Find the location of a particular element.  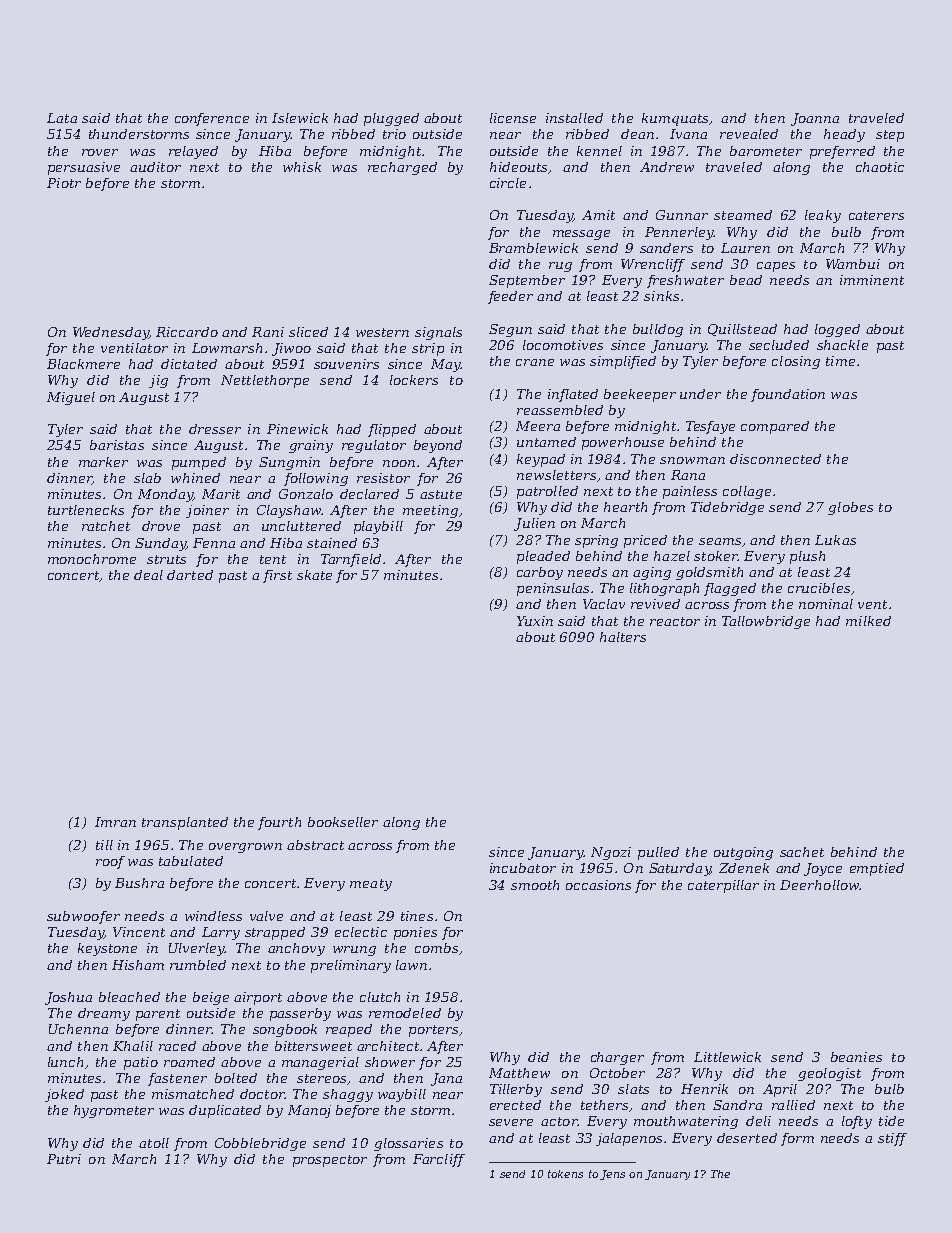

auditor is located at coordinates (155, 167).
